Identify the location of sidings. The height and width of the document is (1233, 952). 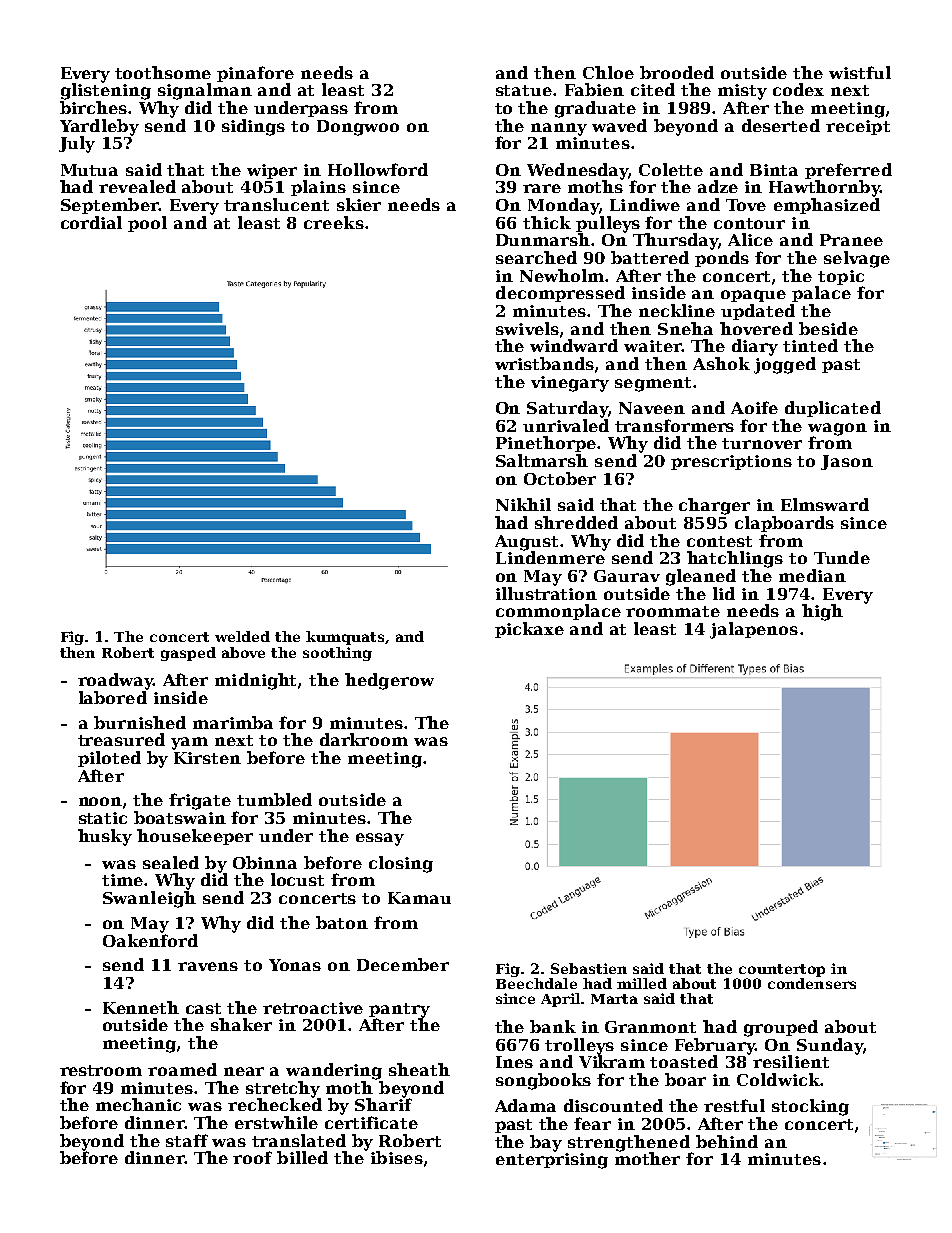
(253, 127).
